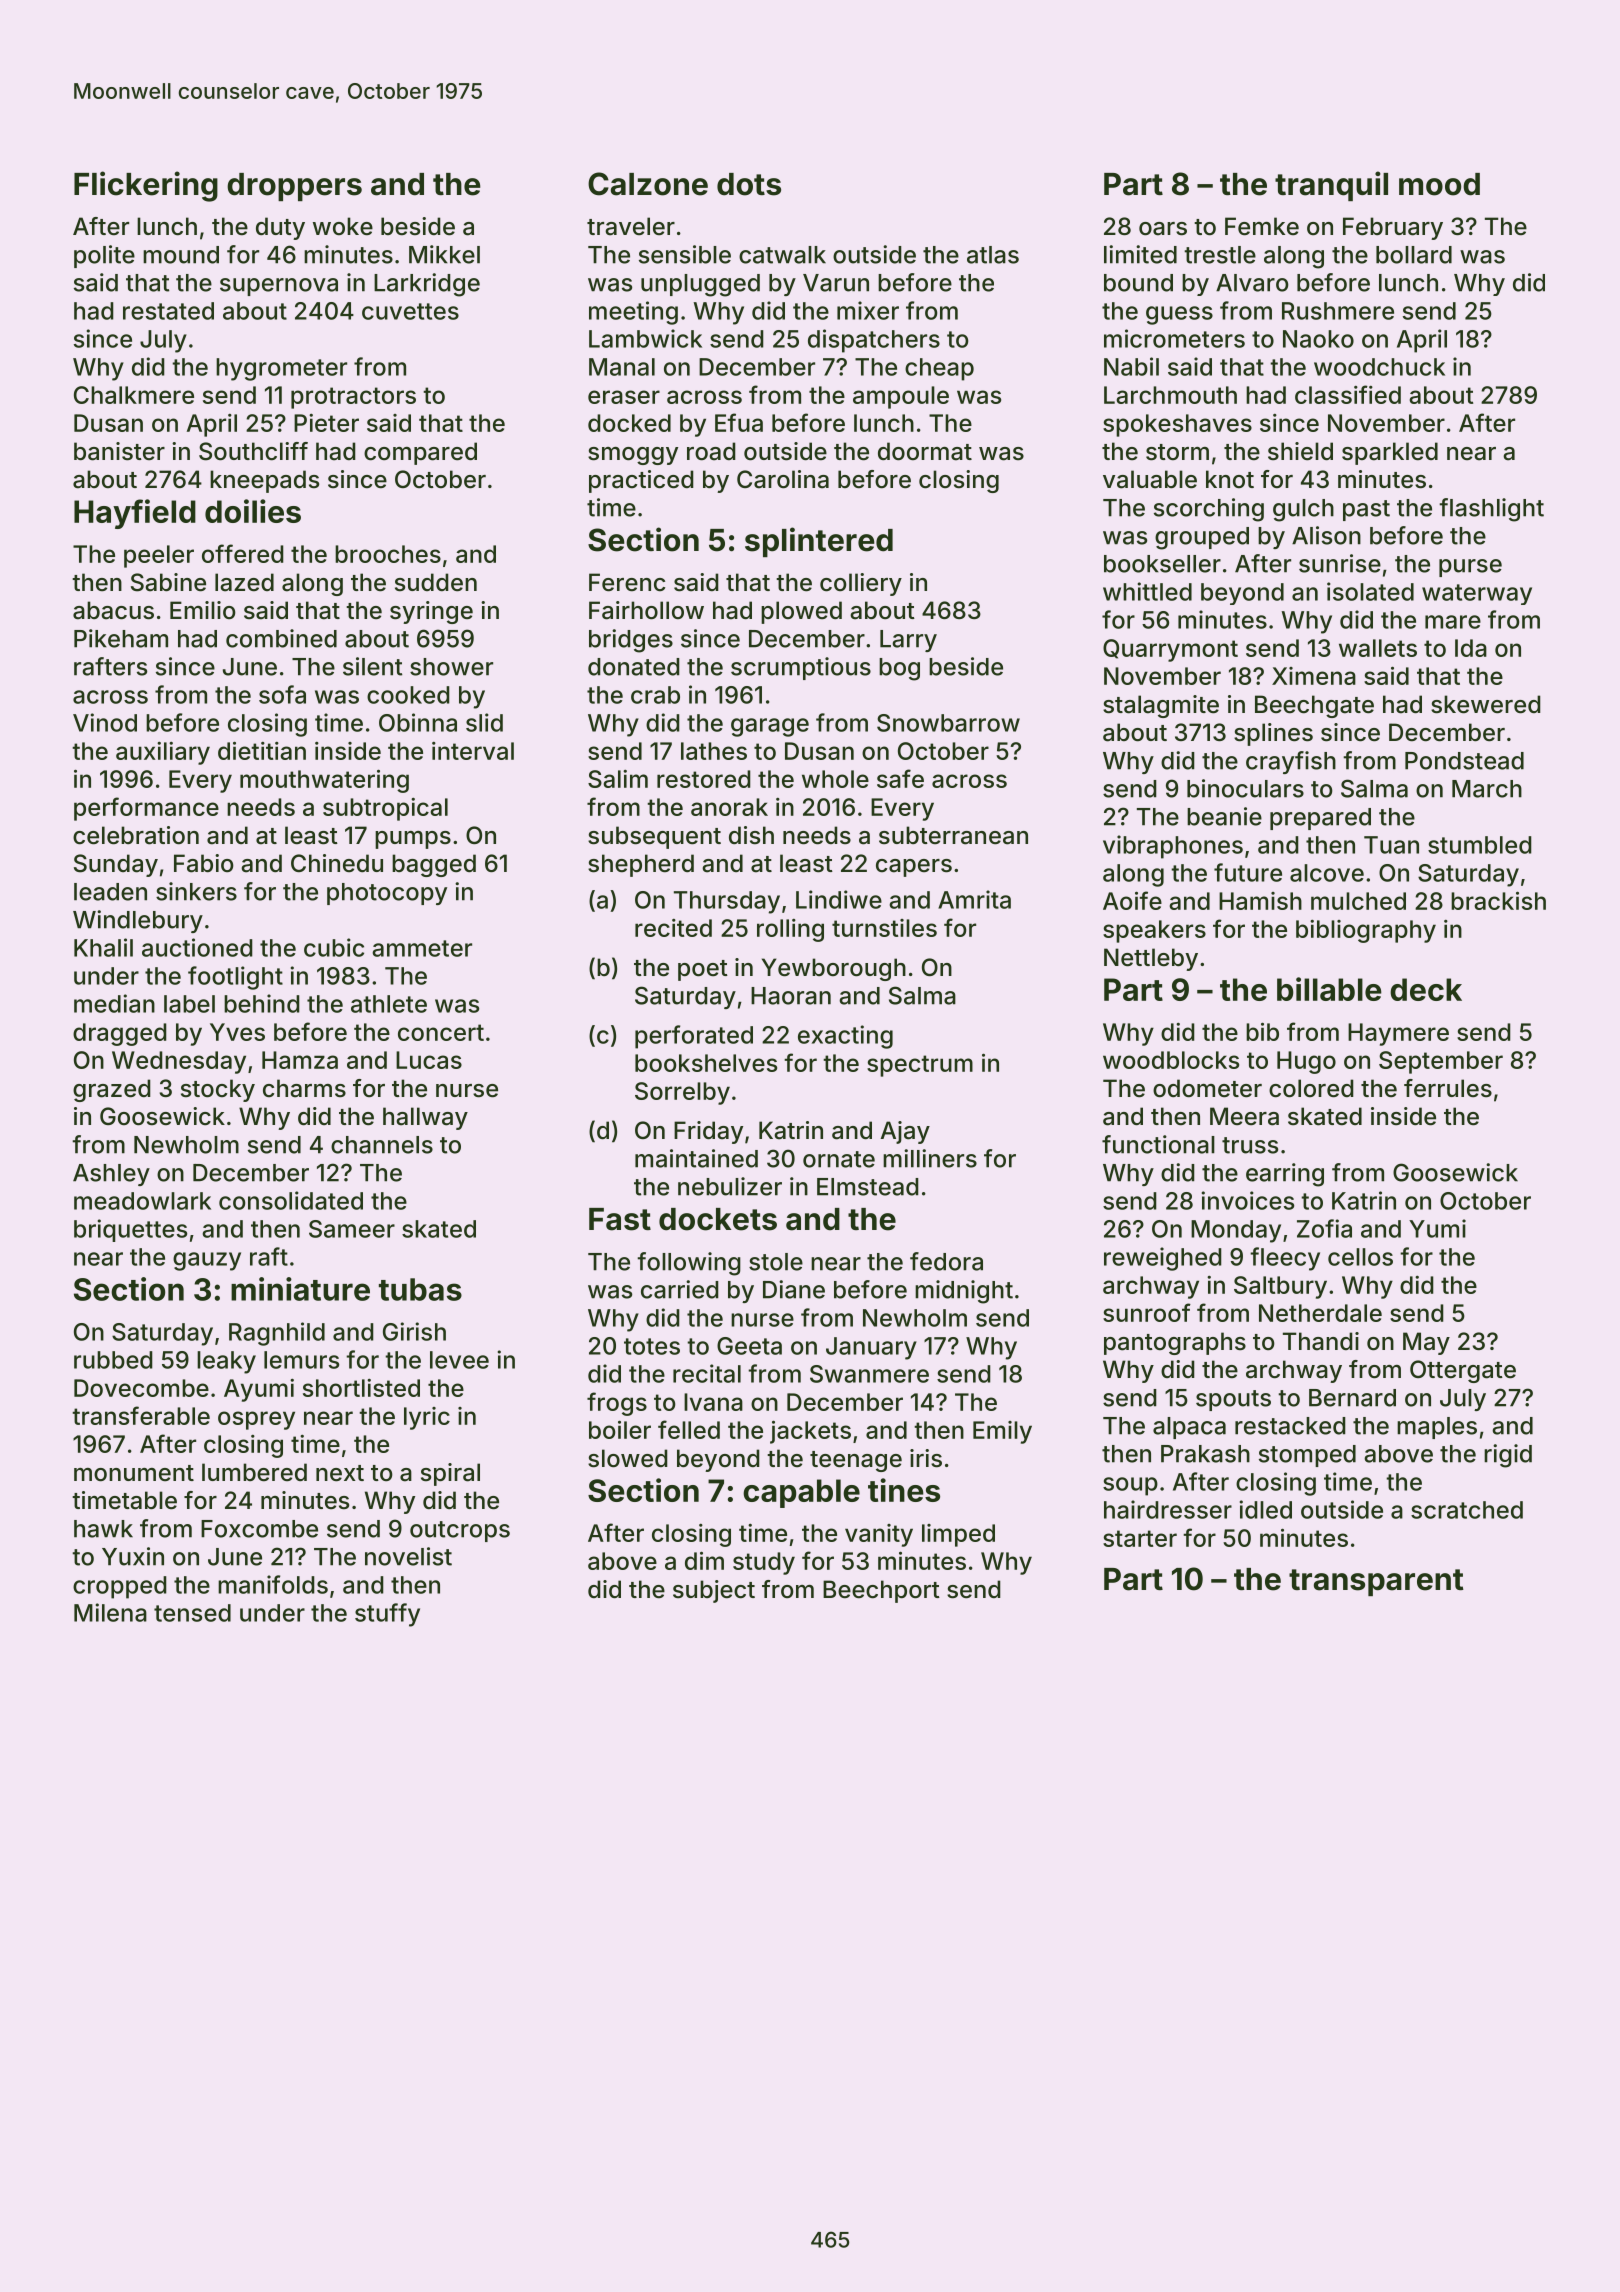 Image resolution: width=1620 pixels, height=2292 pixels. I want to click on tranquil, so click(1331, 186).
